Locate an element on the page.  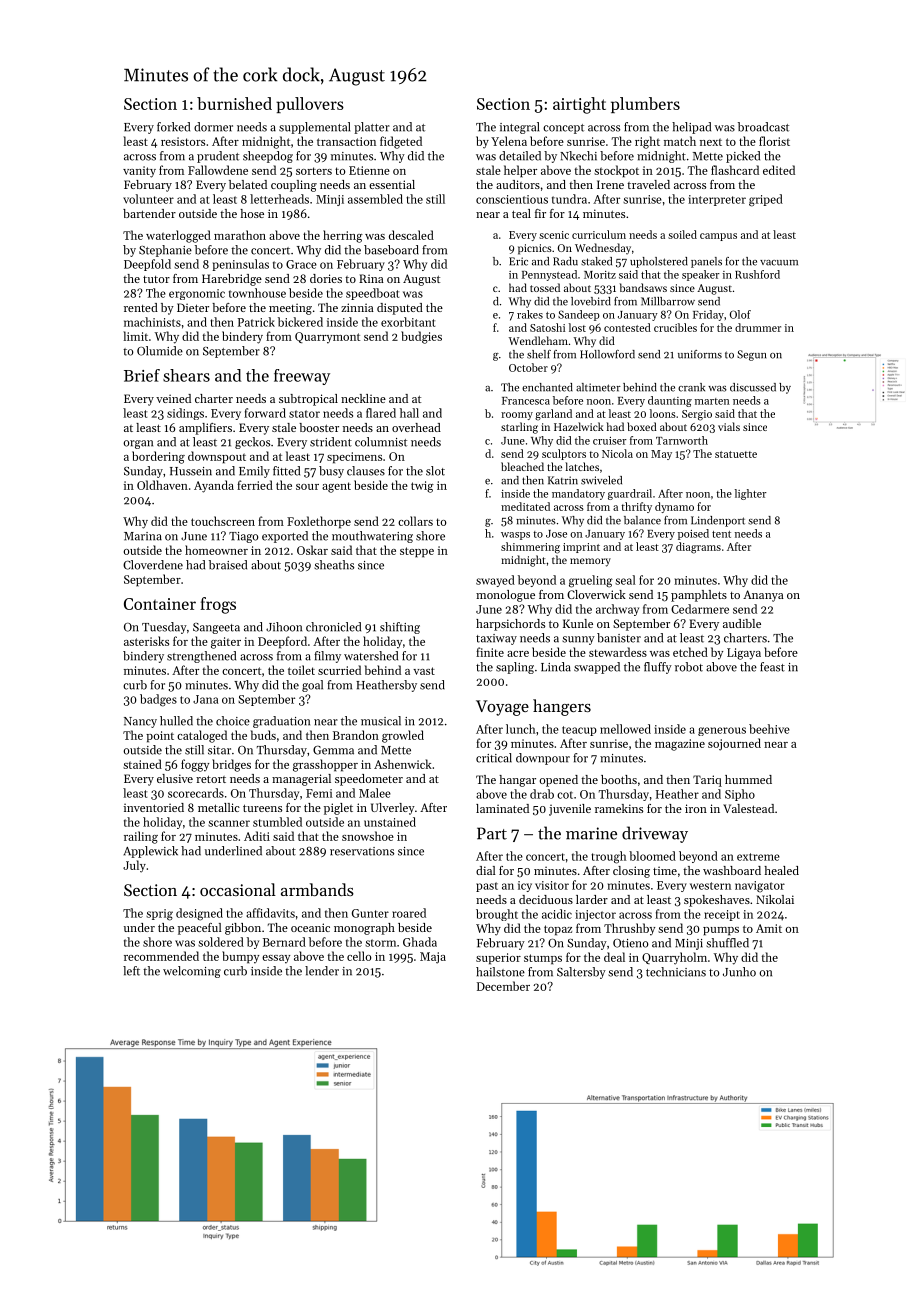
Jihoon is located at coordinates (284, 627).
